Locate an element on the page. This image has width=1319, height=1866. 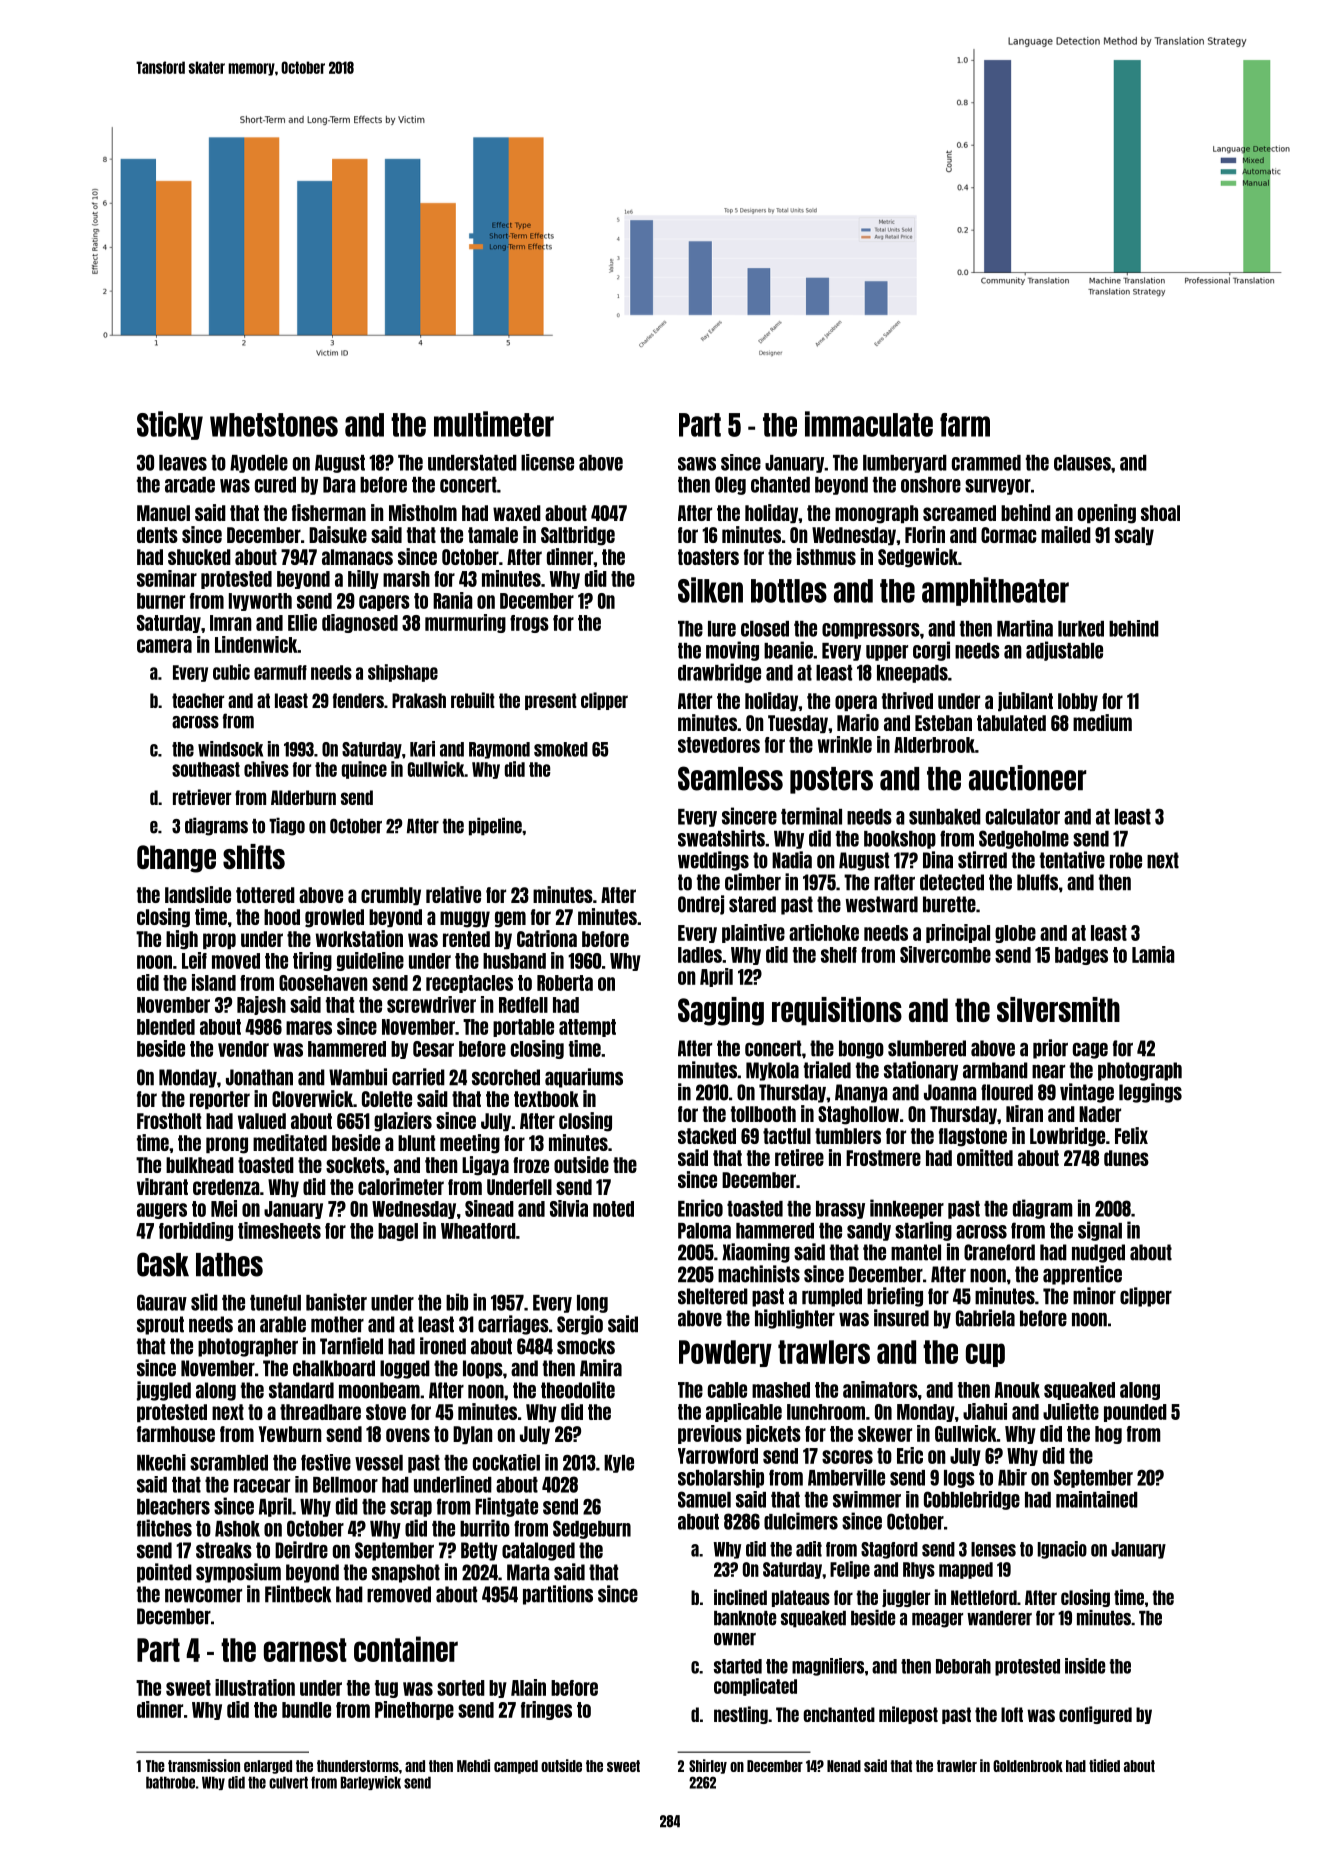
sheltered is located at coordinates (713, 1296).
